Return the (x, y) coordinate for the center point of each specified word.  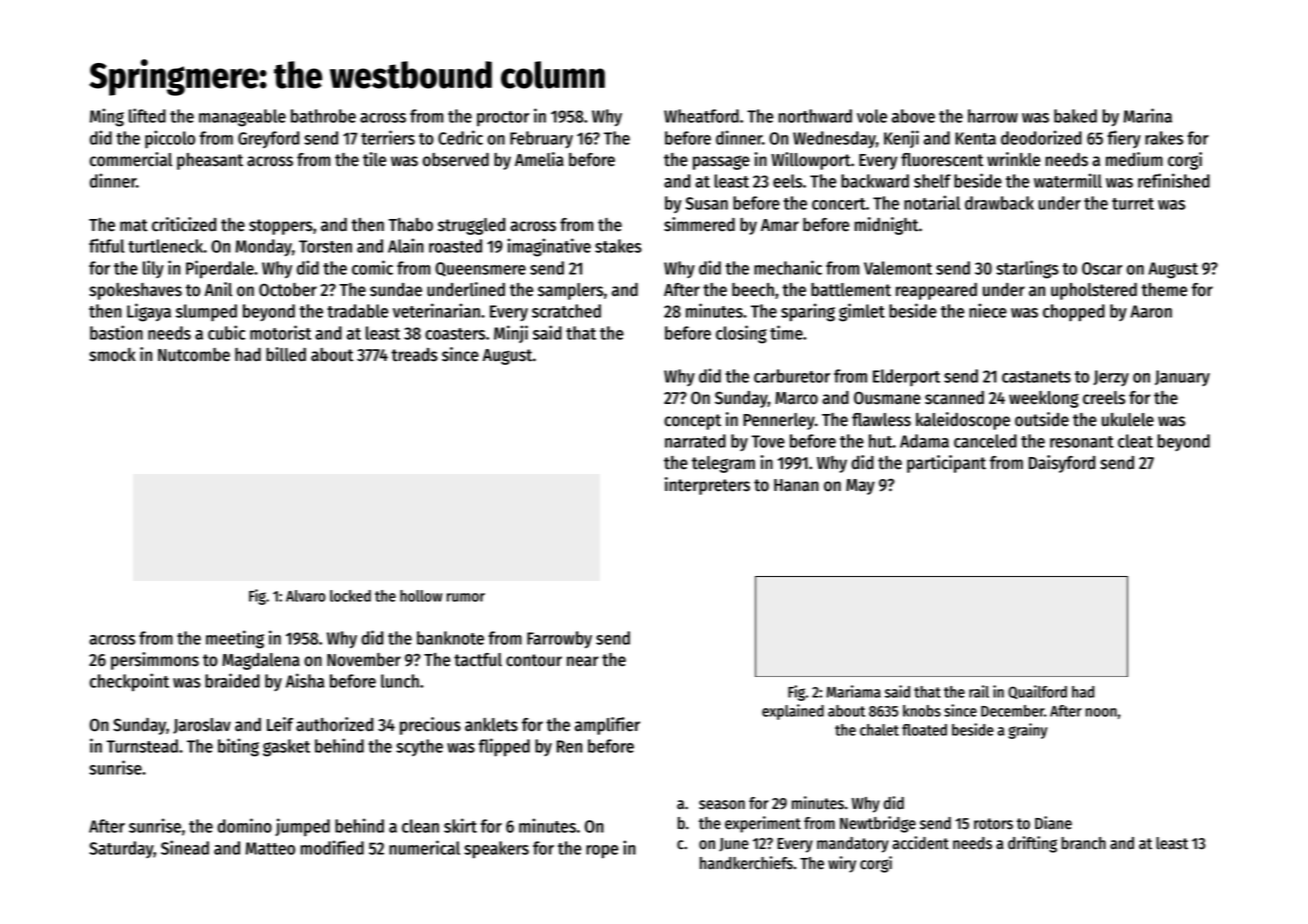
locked (350, 596)
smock (112, 355)
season (722, 805)
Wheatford (701, 116)
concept (692, 422)
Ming (107, 117)
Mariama (853, 691)
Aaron (1151, 311)
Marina (1147, 115)
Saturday (121, 849)
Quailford (1037, 692)
